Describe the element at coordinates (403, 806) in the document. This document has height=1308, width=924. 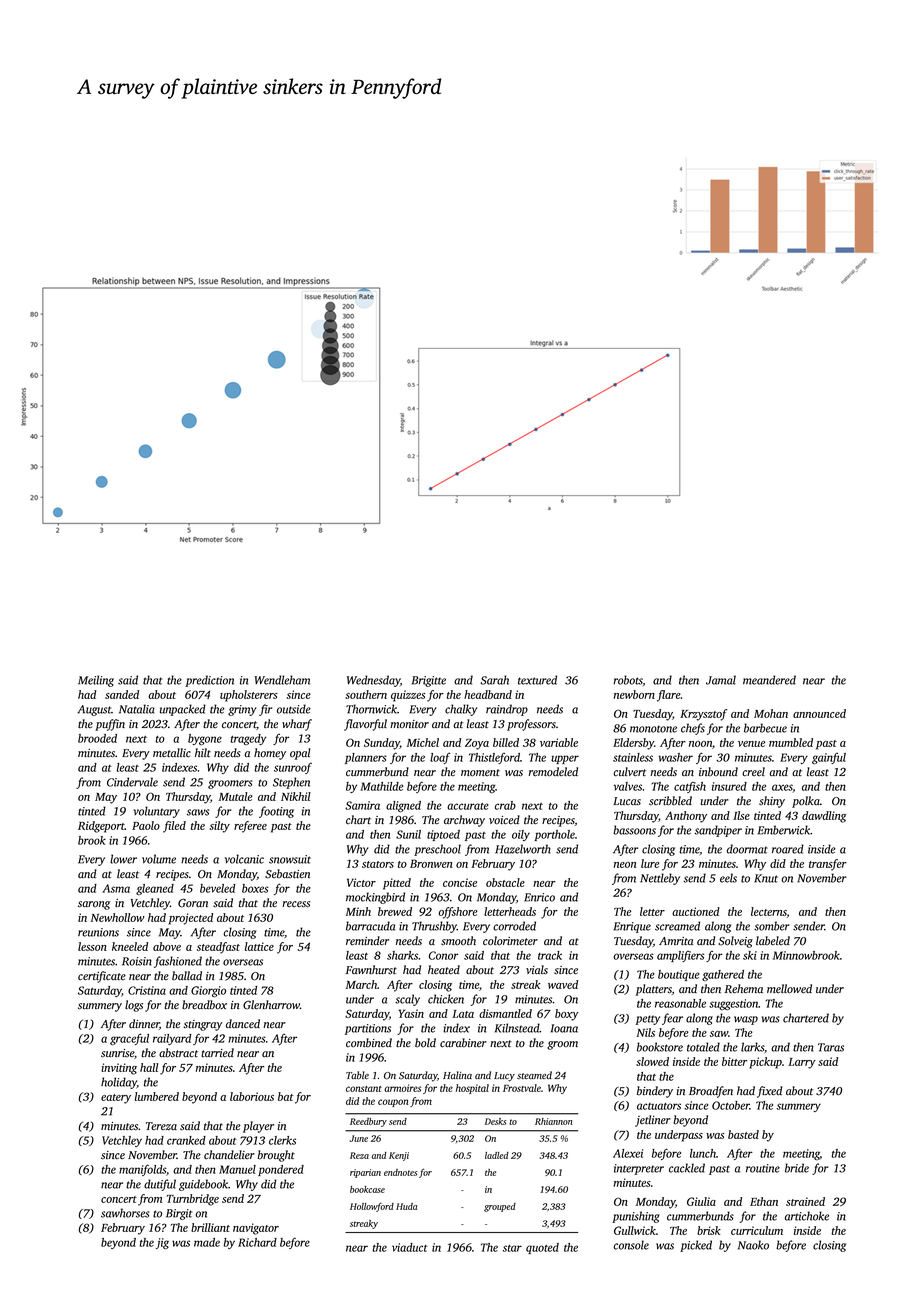
I see `aligned` at that location.
